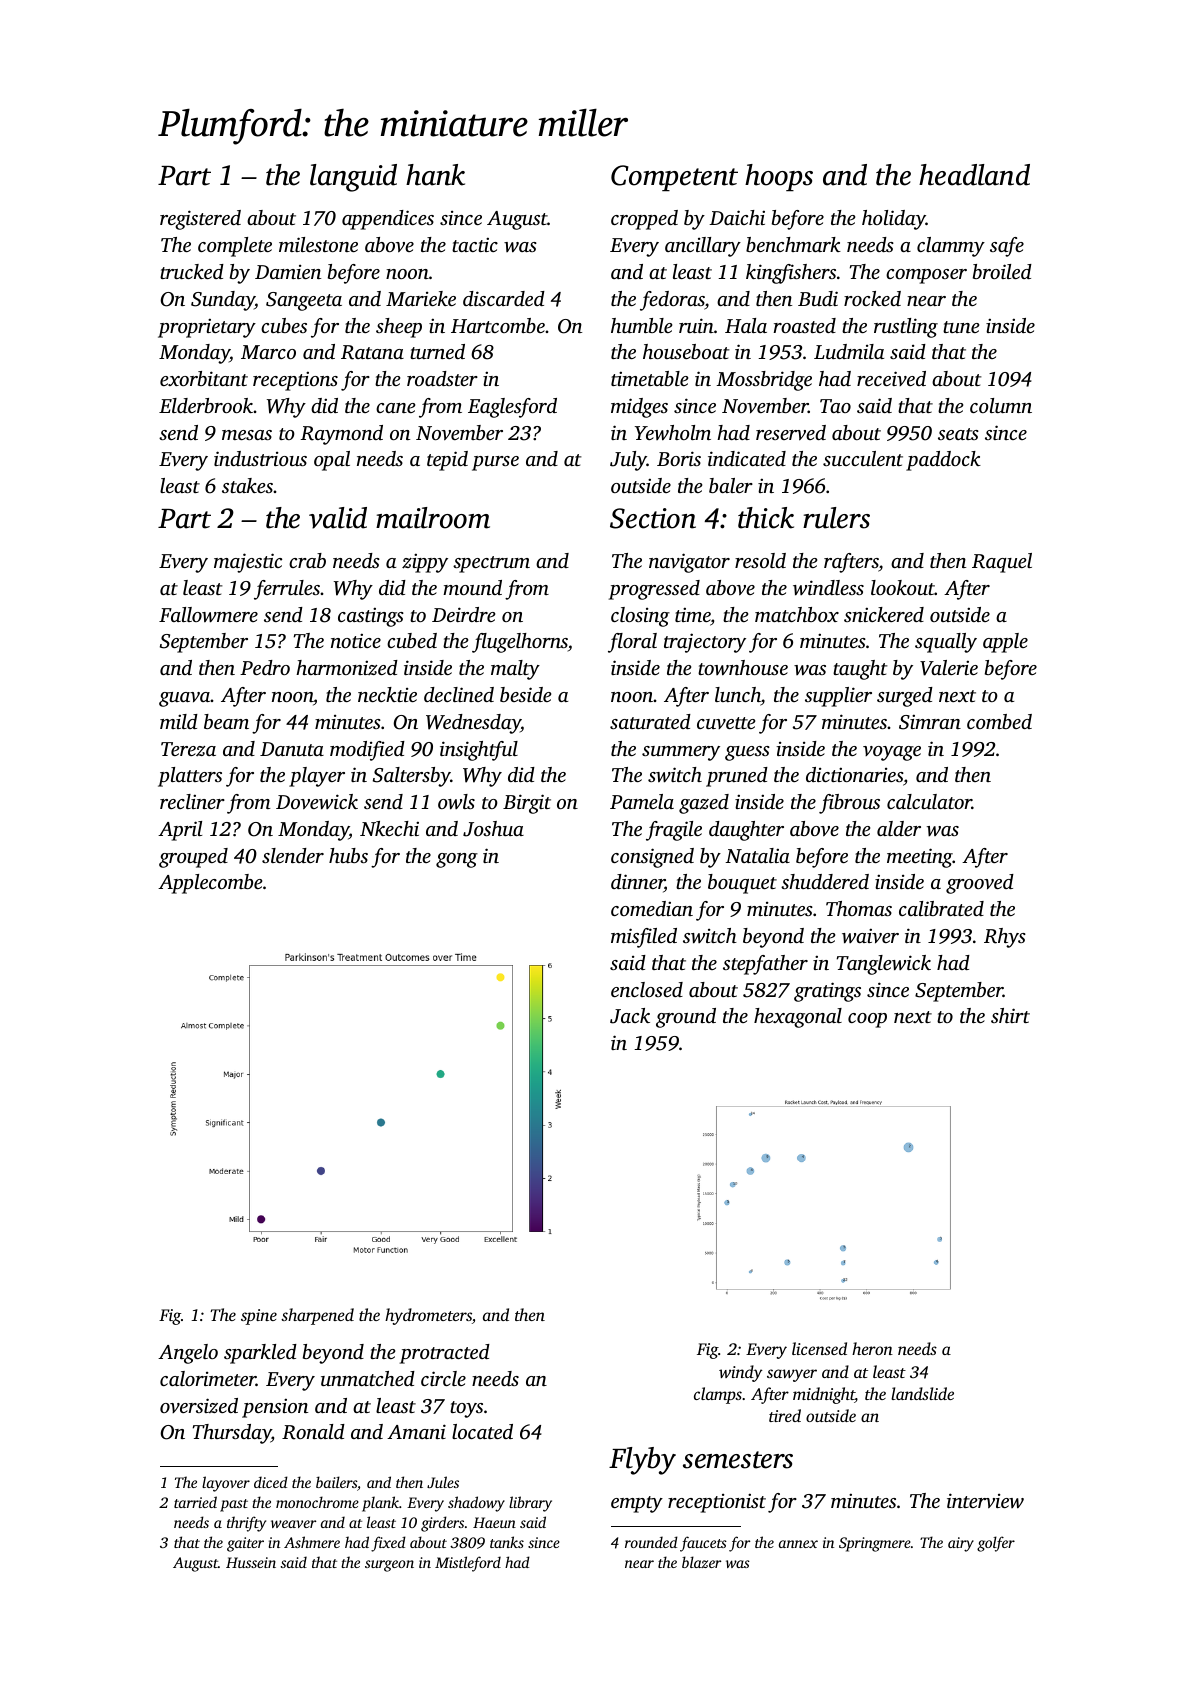  Describe the element at coordinates (259, 1317) in the image. I see `spine` at that location.
